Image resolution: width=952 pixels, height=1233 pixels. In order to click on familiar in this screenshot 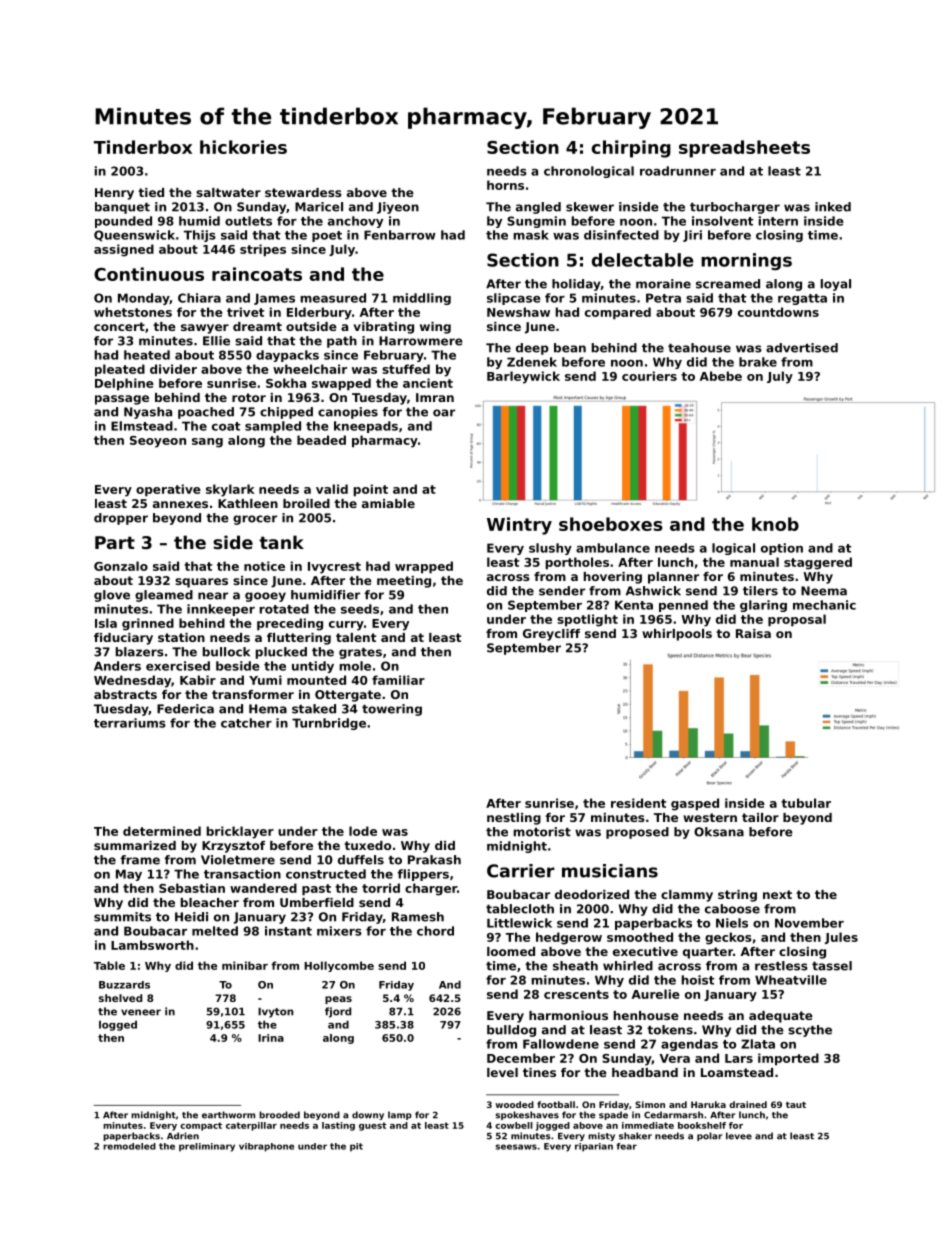, I will do `click(398, 680)`.
